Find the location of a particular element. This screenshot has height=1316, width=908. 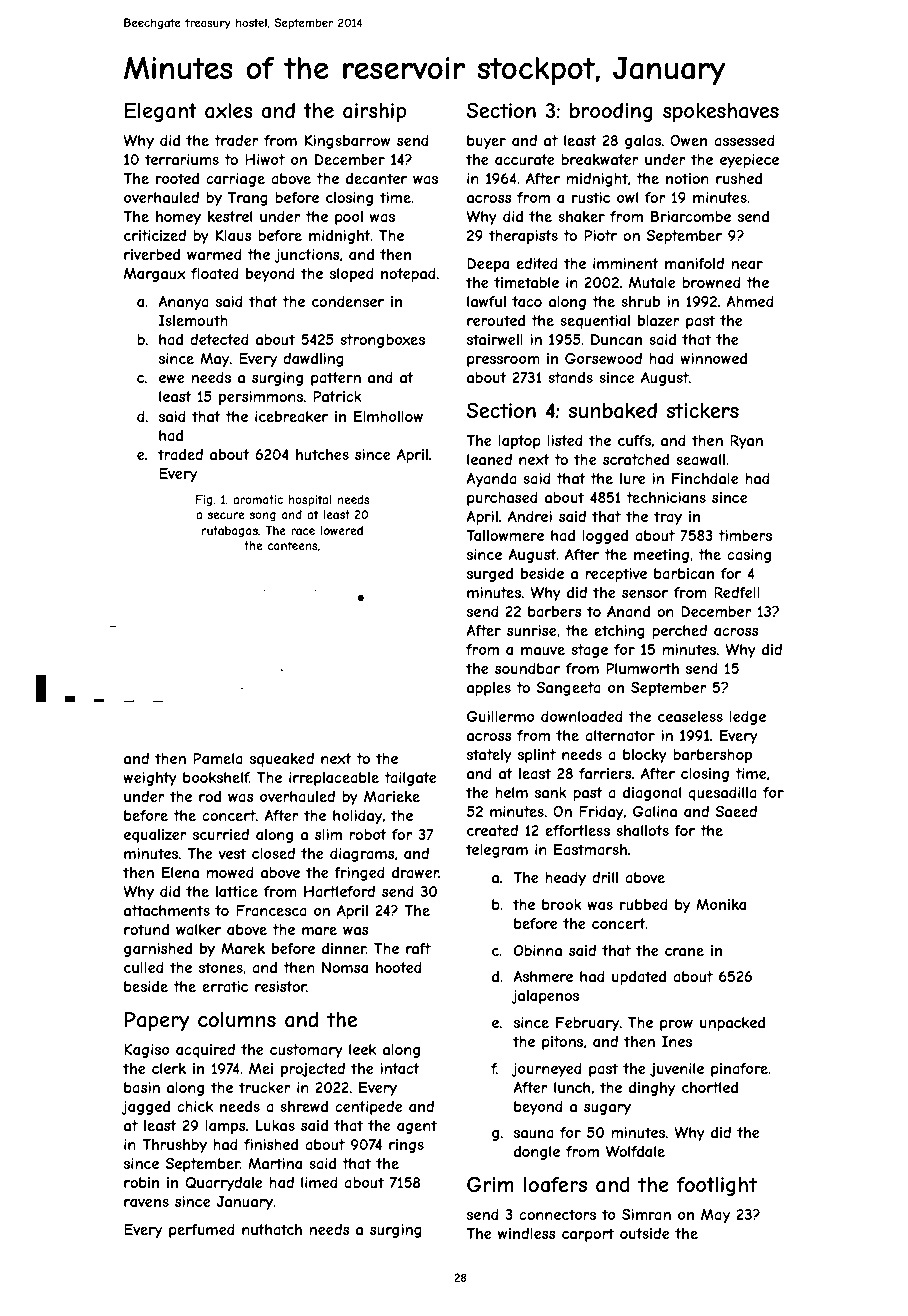

song is located at coordinates (262, 517).
